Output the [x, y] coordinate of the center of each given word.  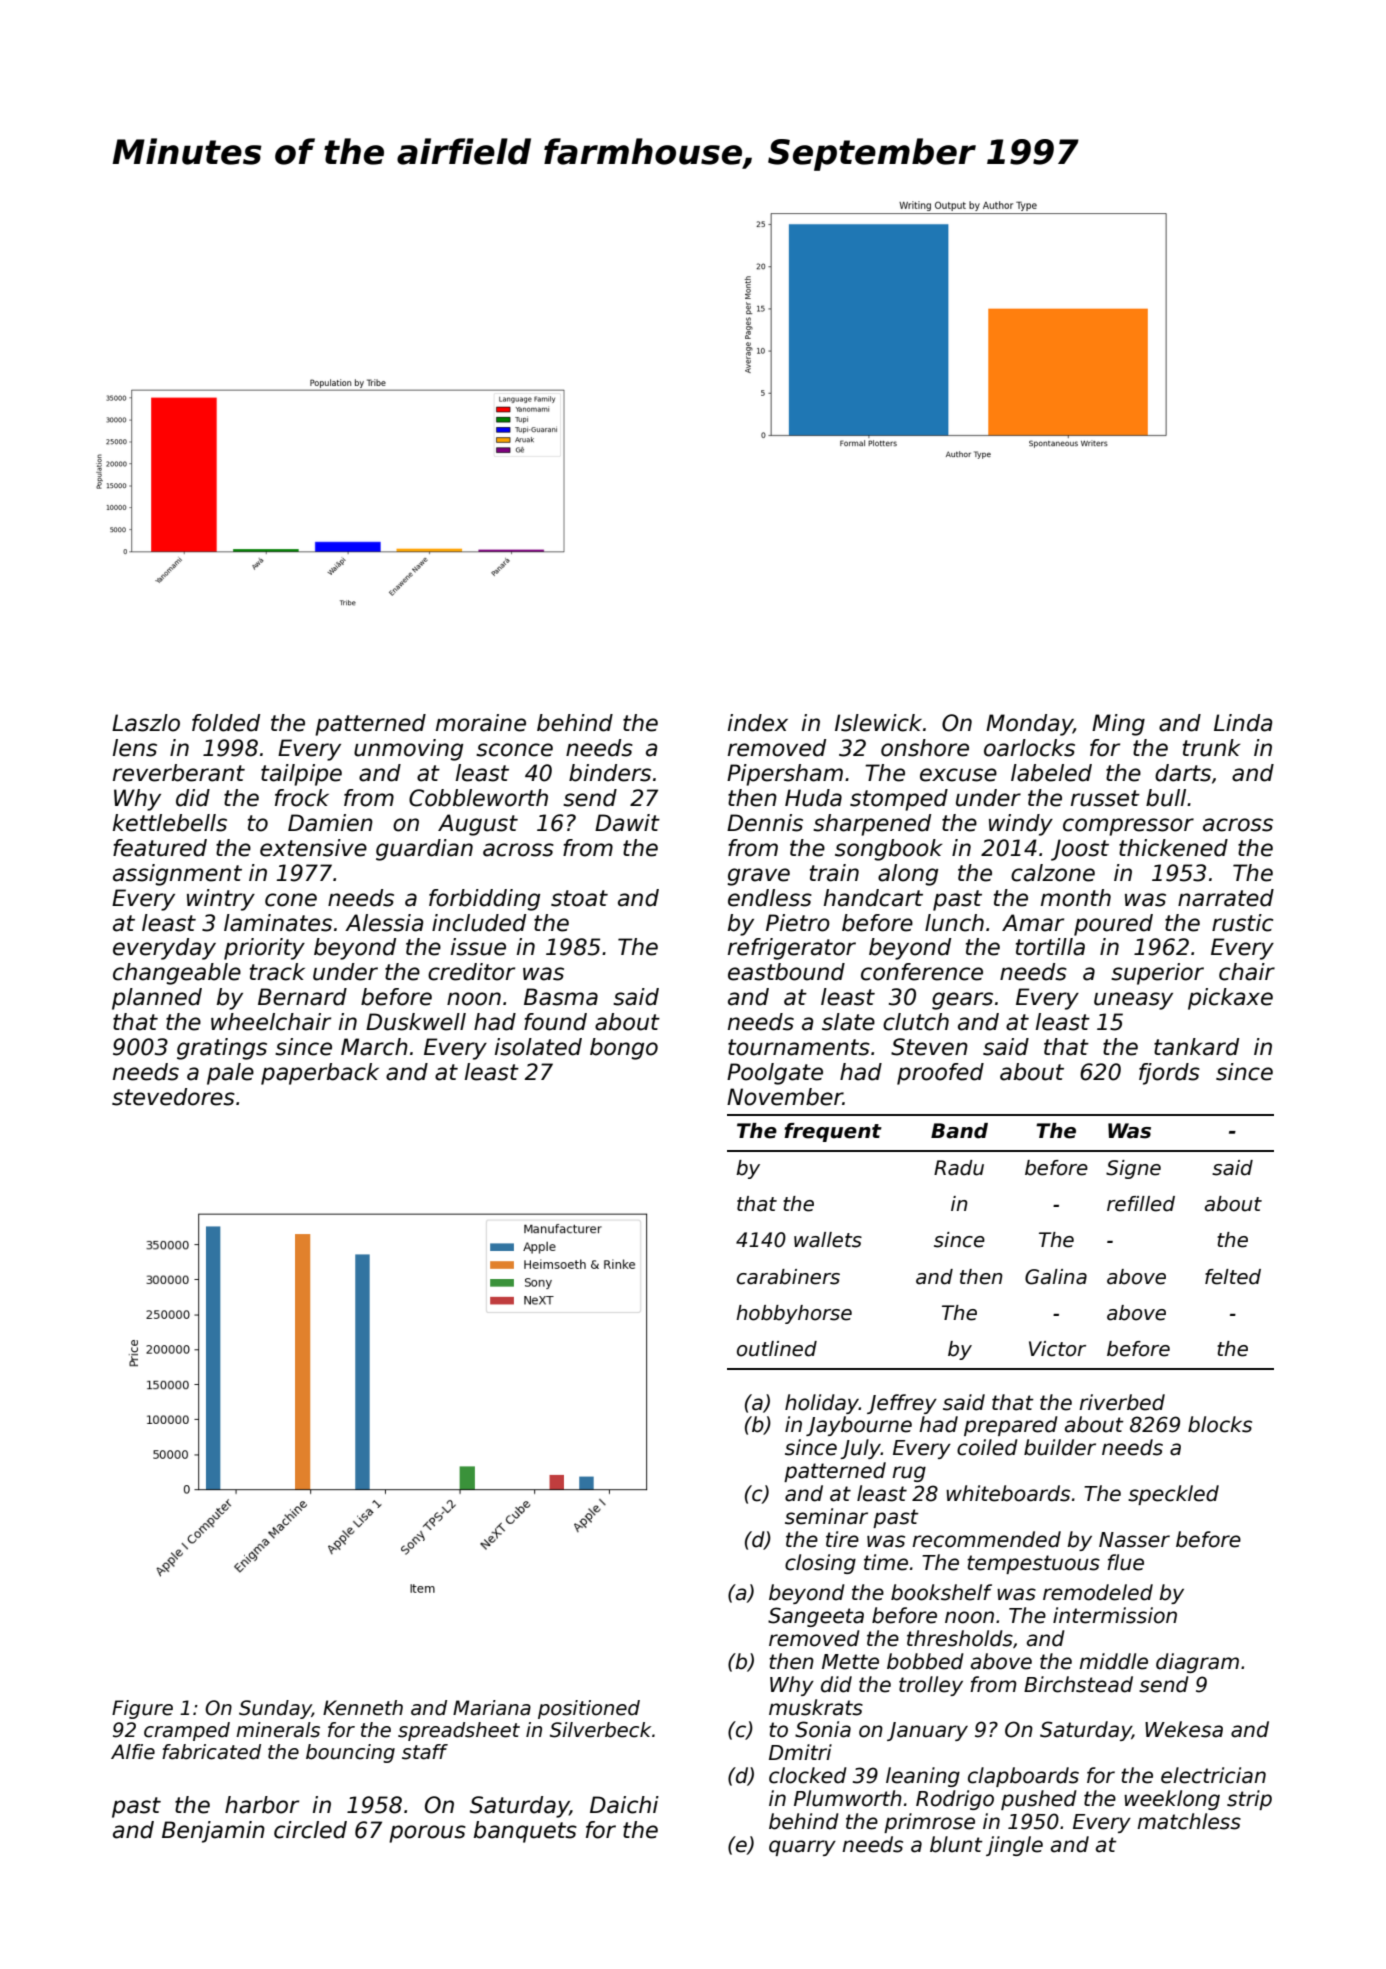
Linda [1243, 723]
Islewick [878, 723]
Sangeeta [816, 1617]
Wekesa [1184, 1729]
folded [226, 723]
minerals [278, 1730]
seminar [826, 1516]
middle [1113, 1661]
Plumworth [848, 1798]
